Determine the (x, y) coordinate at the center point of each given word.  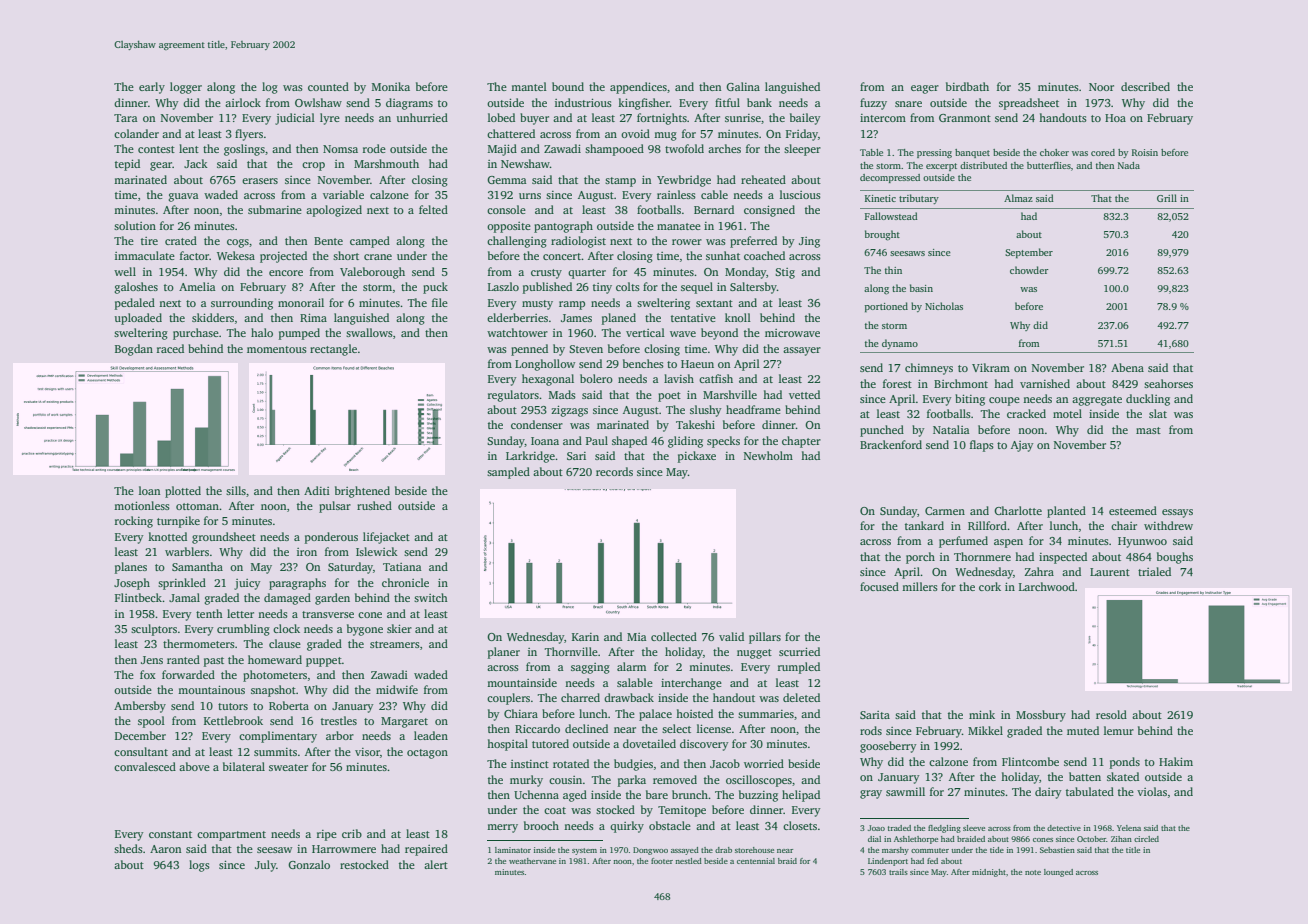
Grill (1167, 198)
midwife (397, 689)
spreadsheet (1029, 104)
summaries (766, 714)
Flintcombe (1030, 761)
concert (562, 256)
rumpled (799, 668)
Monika (391, 86)
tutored (550, 743)
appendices (638, 88)
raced (170, 348)
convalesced (145, 766)
